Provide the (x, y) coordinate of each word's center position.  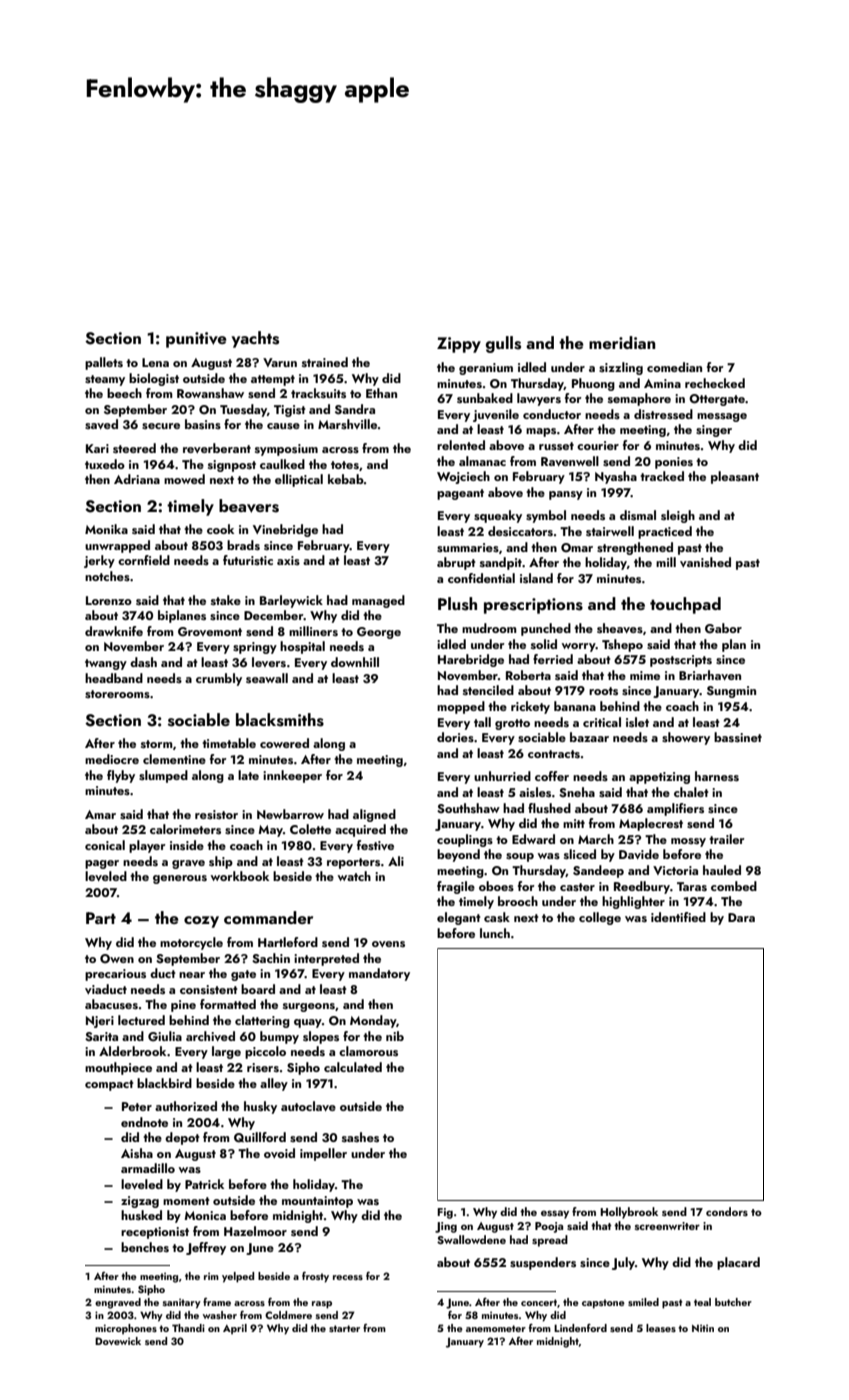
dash (143, 662)
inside (187, 845)
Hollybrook (629, 1213)
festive (375, 845)
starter (344, 1328)
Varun (280, 362)
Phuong (593, 384)
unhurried (502, 776)
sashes (360, 1137)
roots (603, 691)
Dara (741, 917)
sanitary (182, 1303)
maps (541, 432)
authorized (186, 1106)
